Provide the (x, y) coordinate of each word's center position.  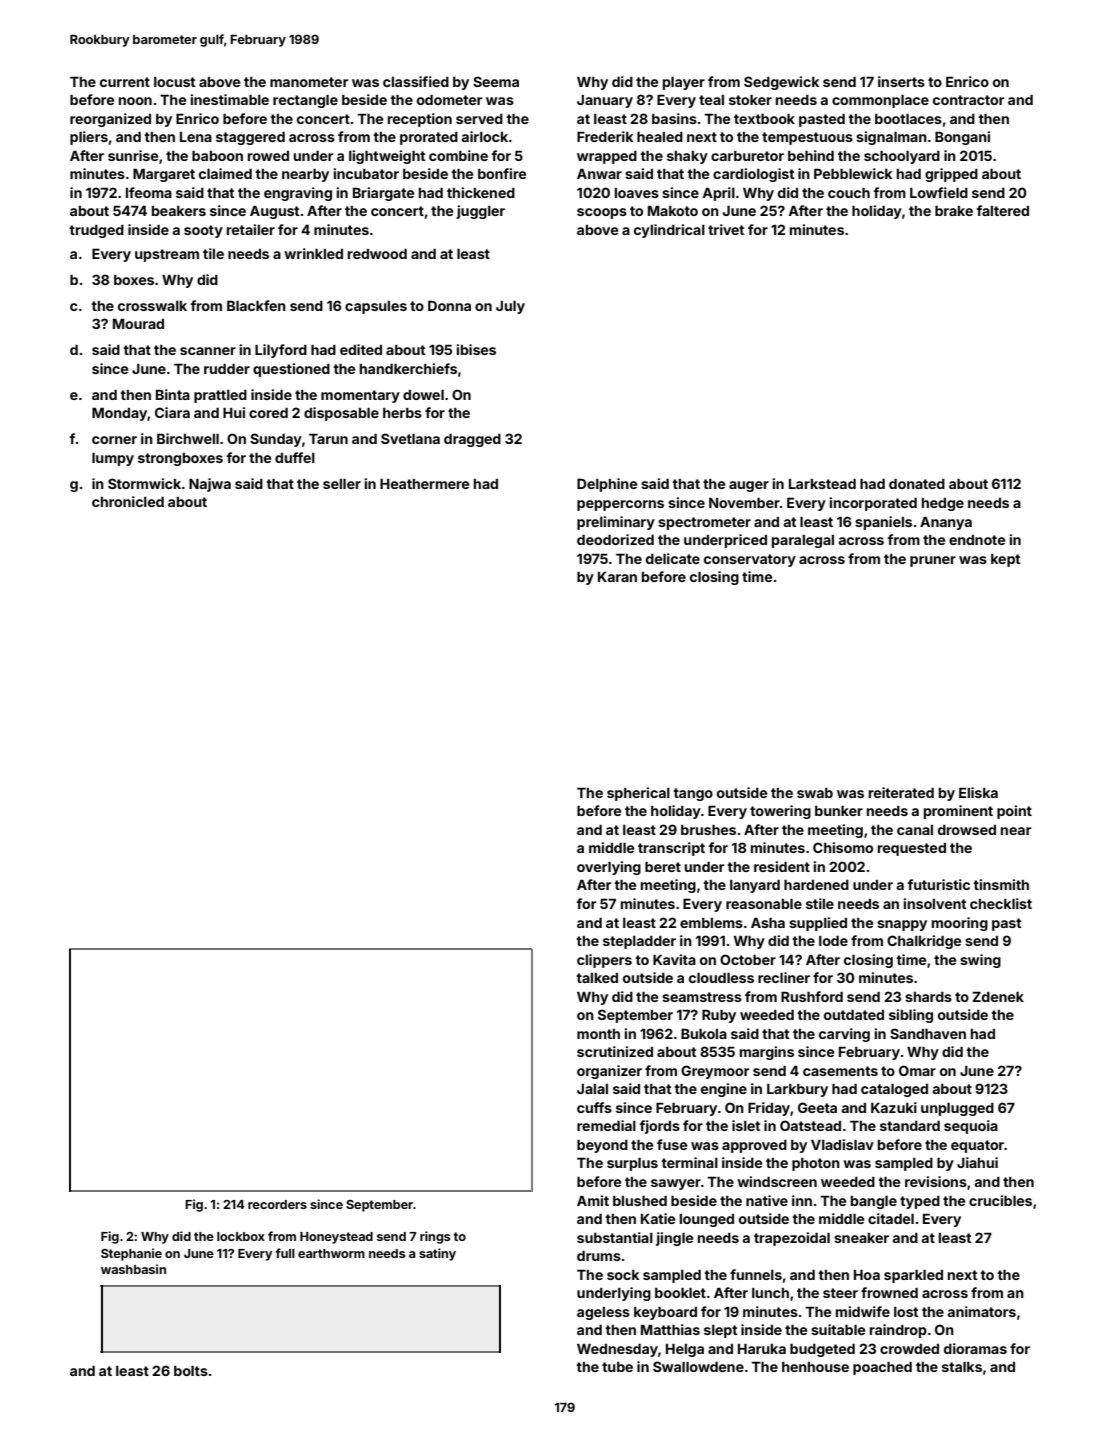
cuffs (594, 1107)
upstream (167, 255)
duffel (295, 457)
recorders (277, 1204)
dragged (472, 440)
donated (917, 484)
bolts (191, 1371)
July (510, 307)
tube (617, 1367)
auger (749, 486)
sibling (911, 1016)
